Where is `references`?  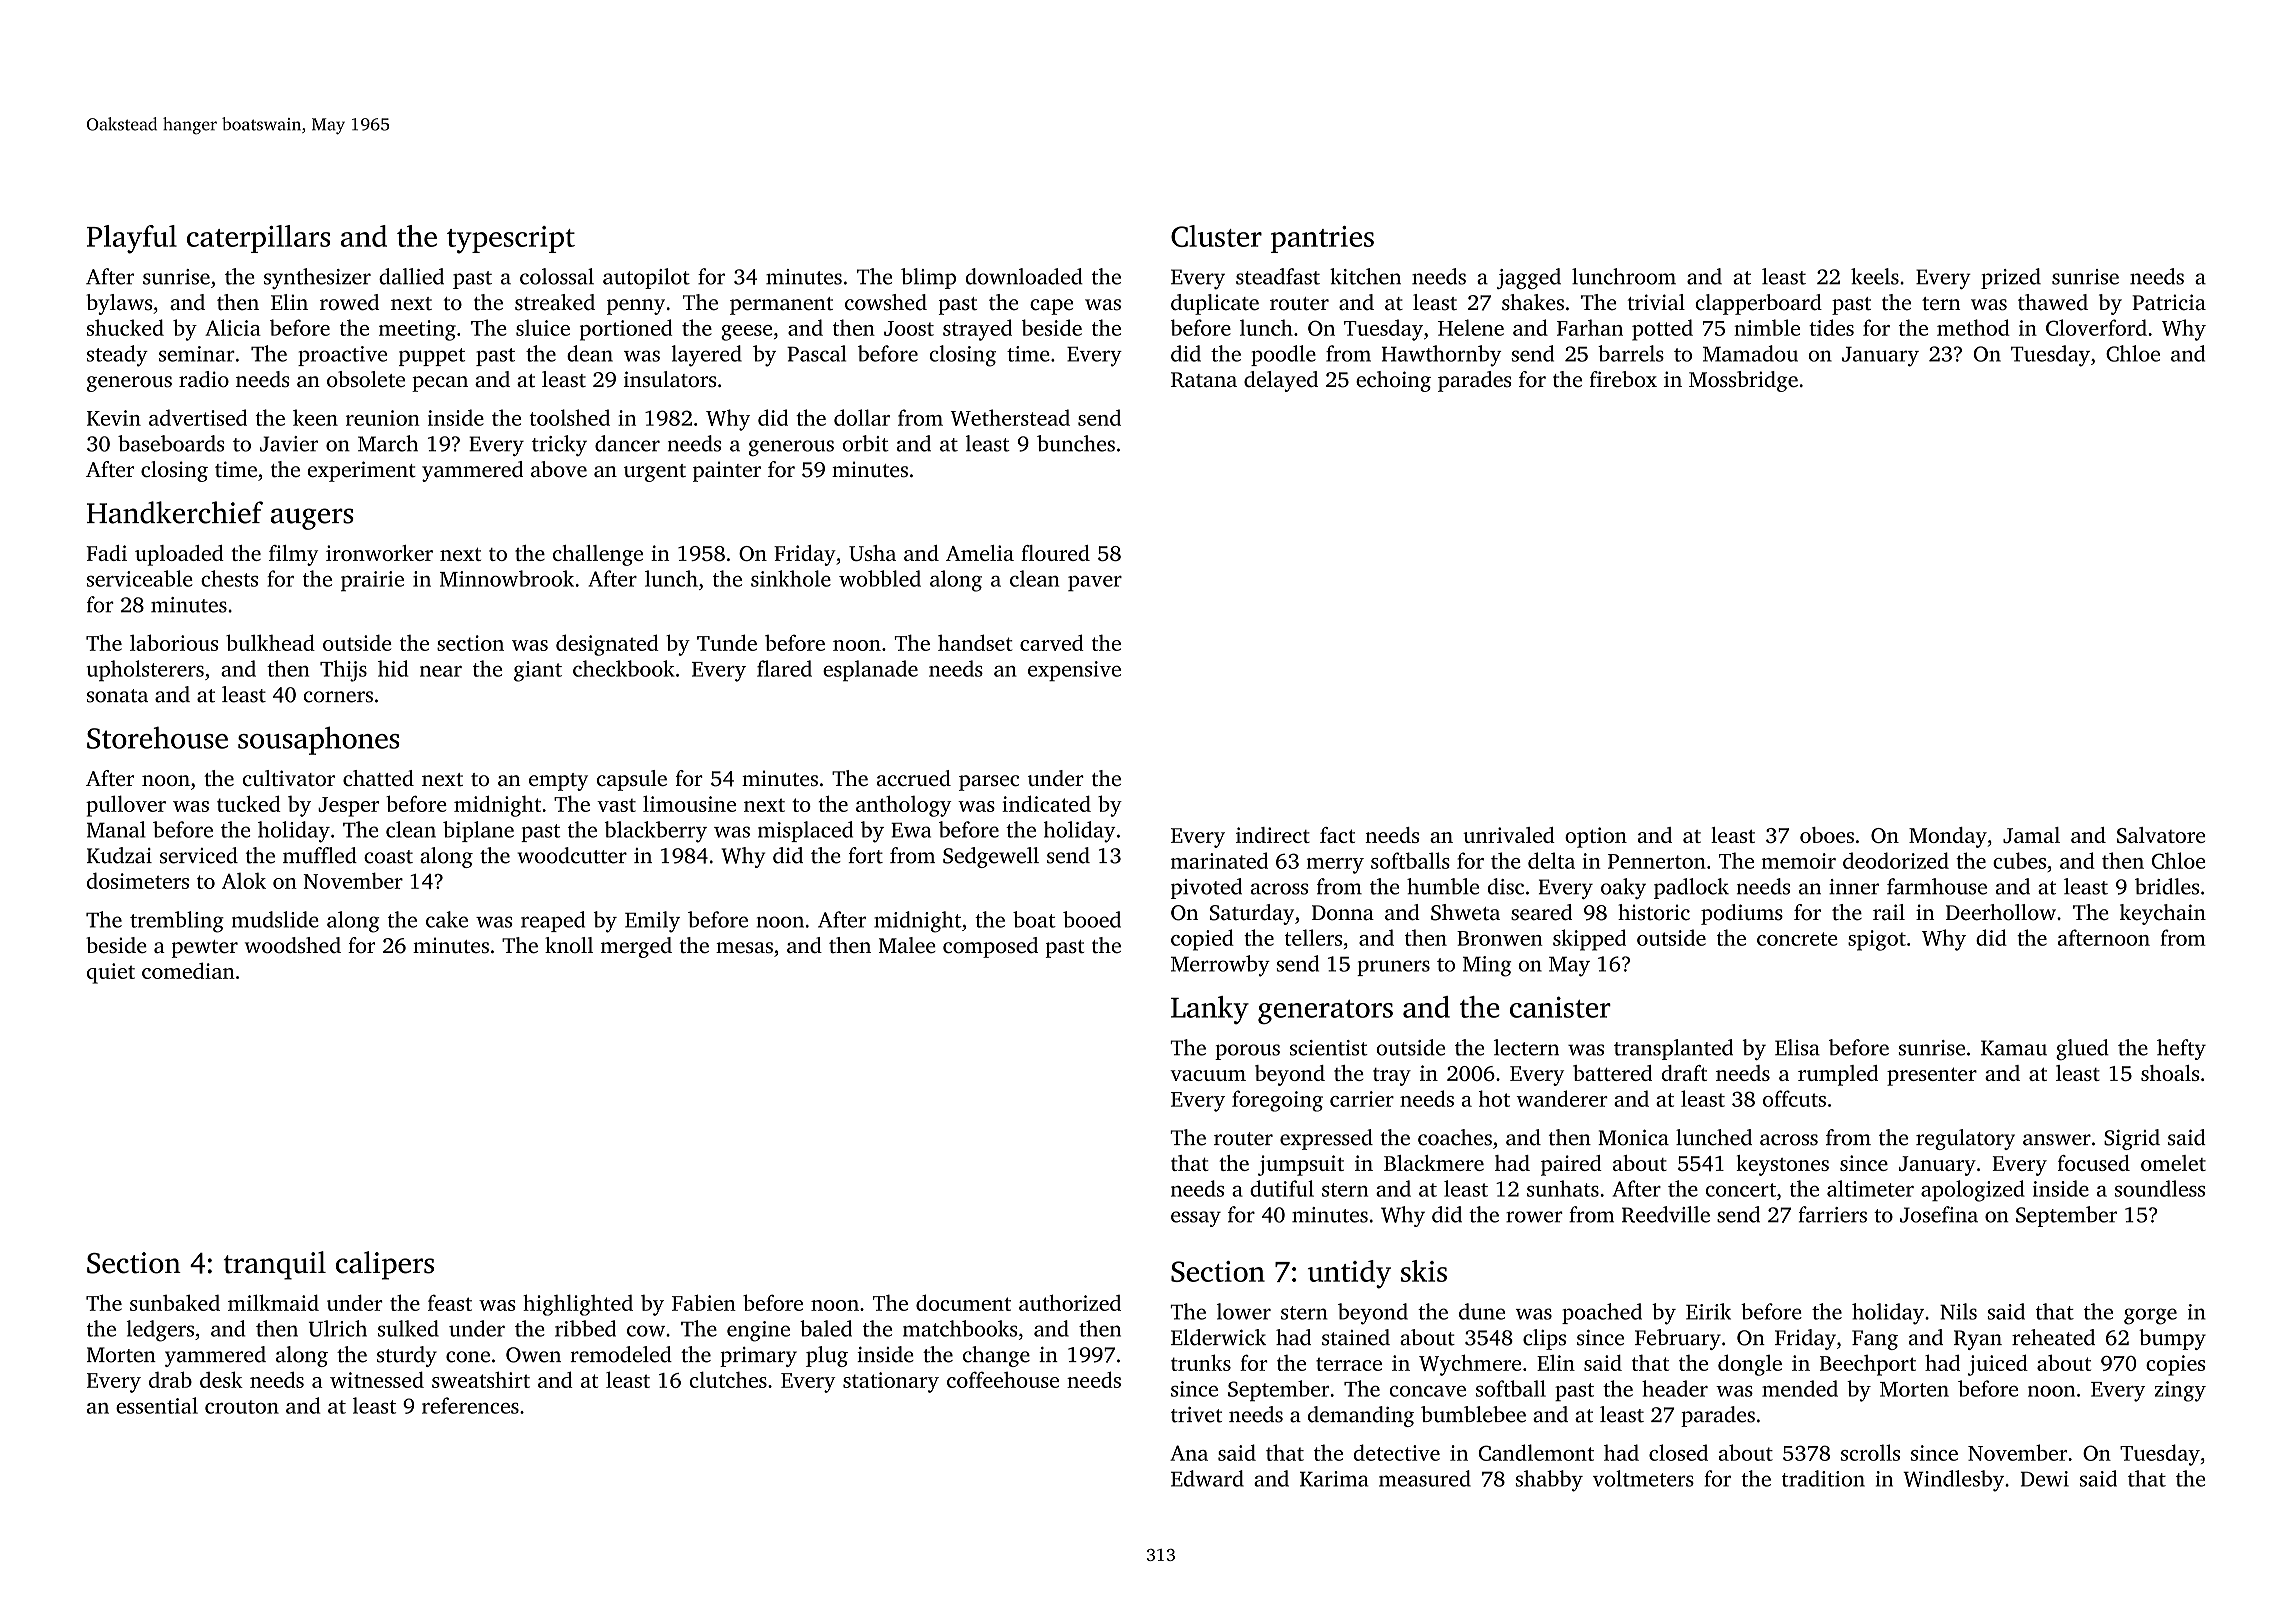 references is located at coordinates (470, 1405).
